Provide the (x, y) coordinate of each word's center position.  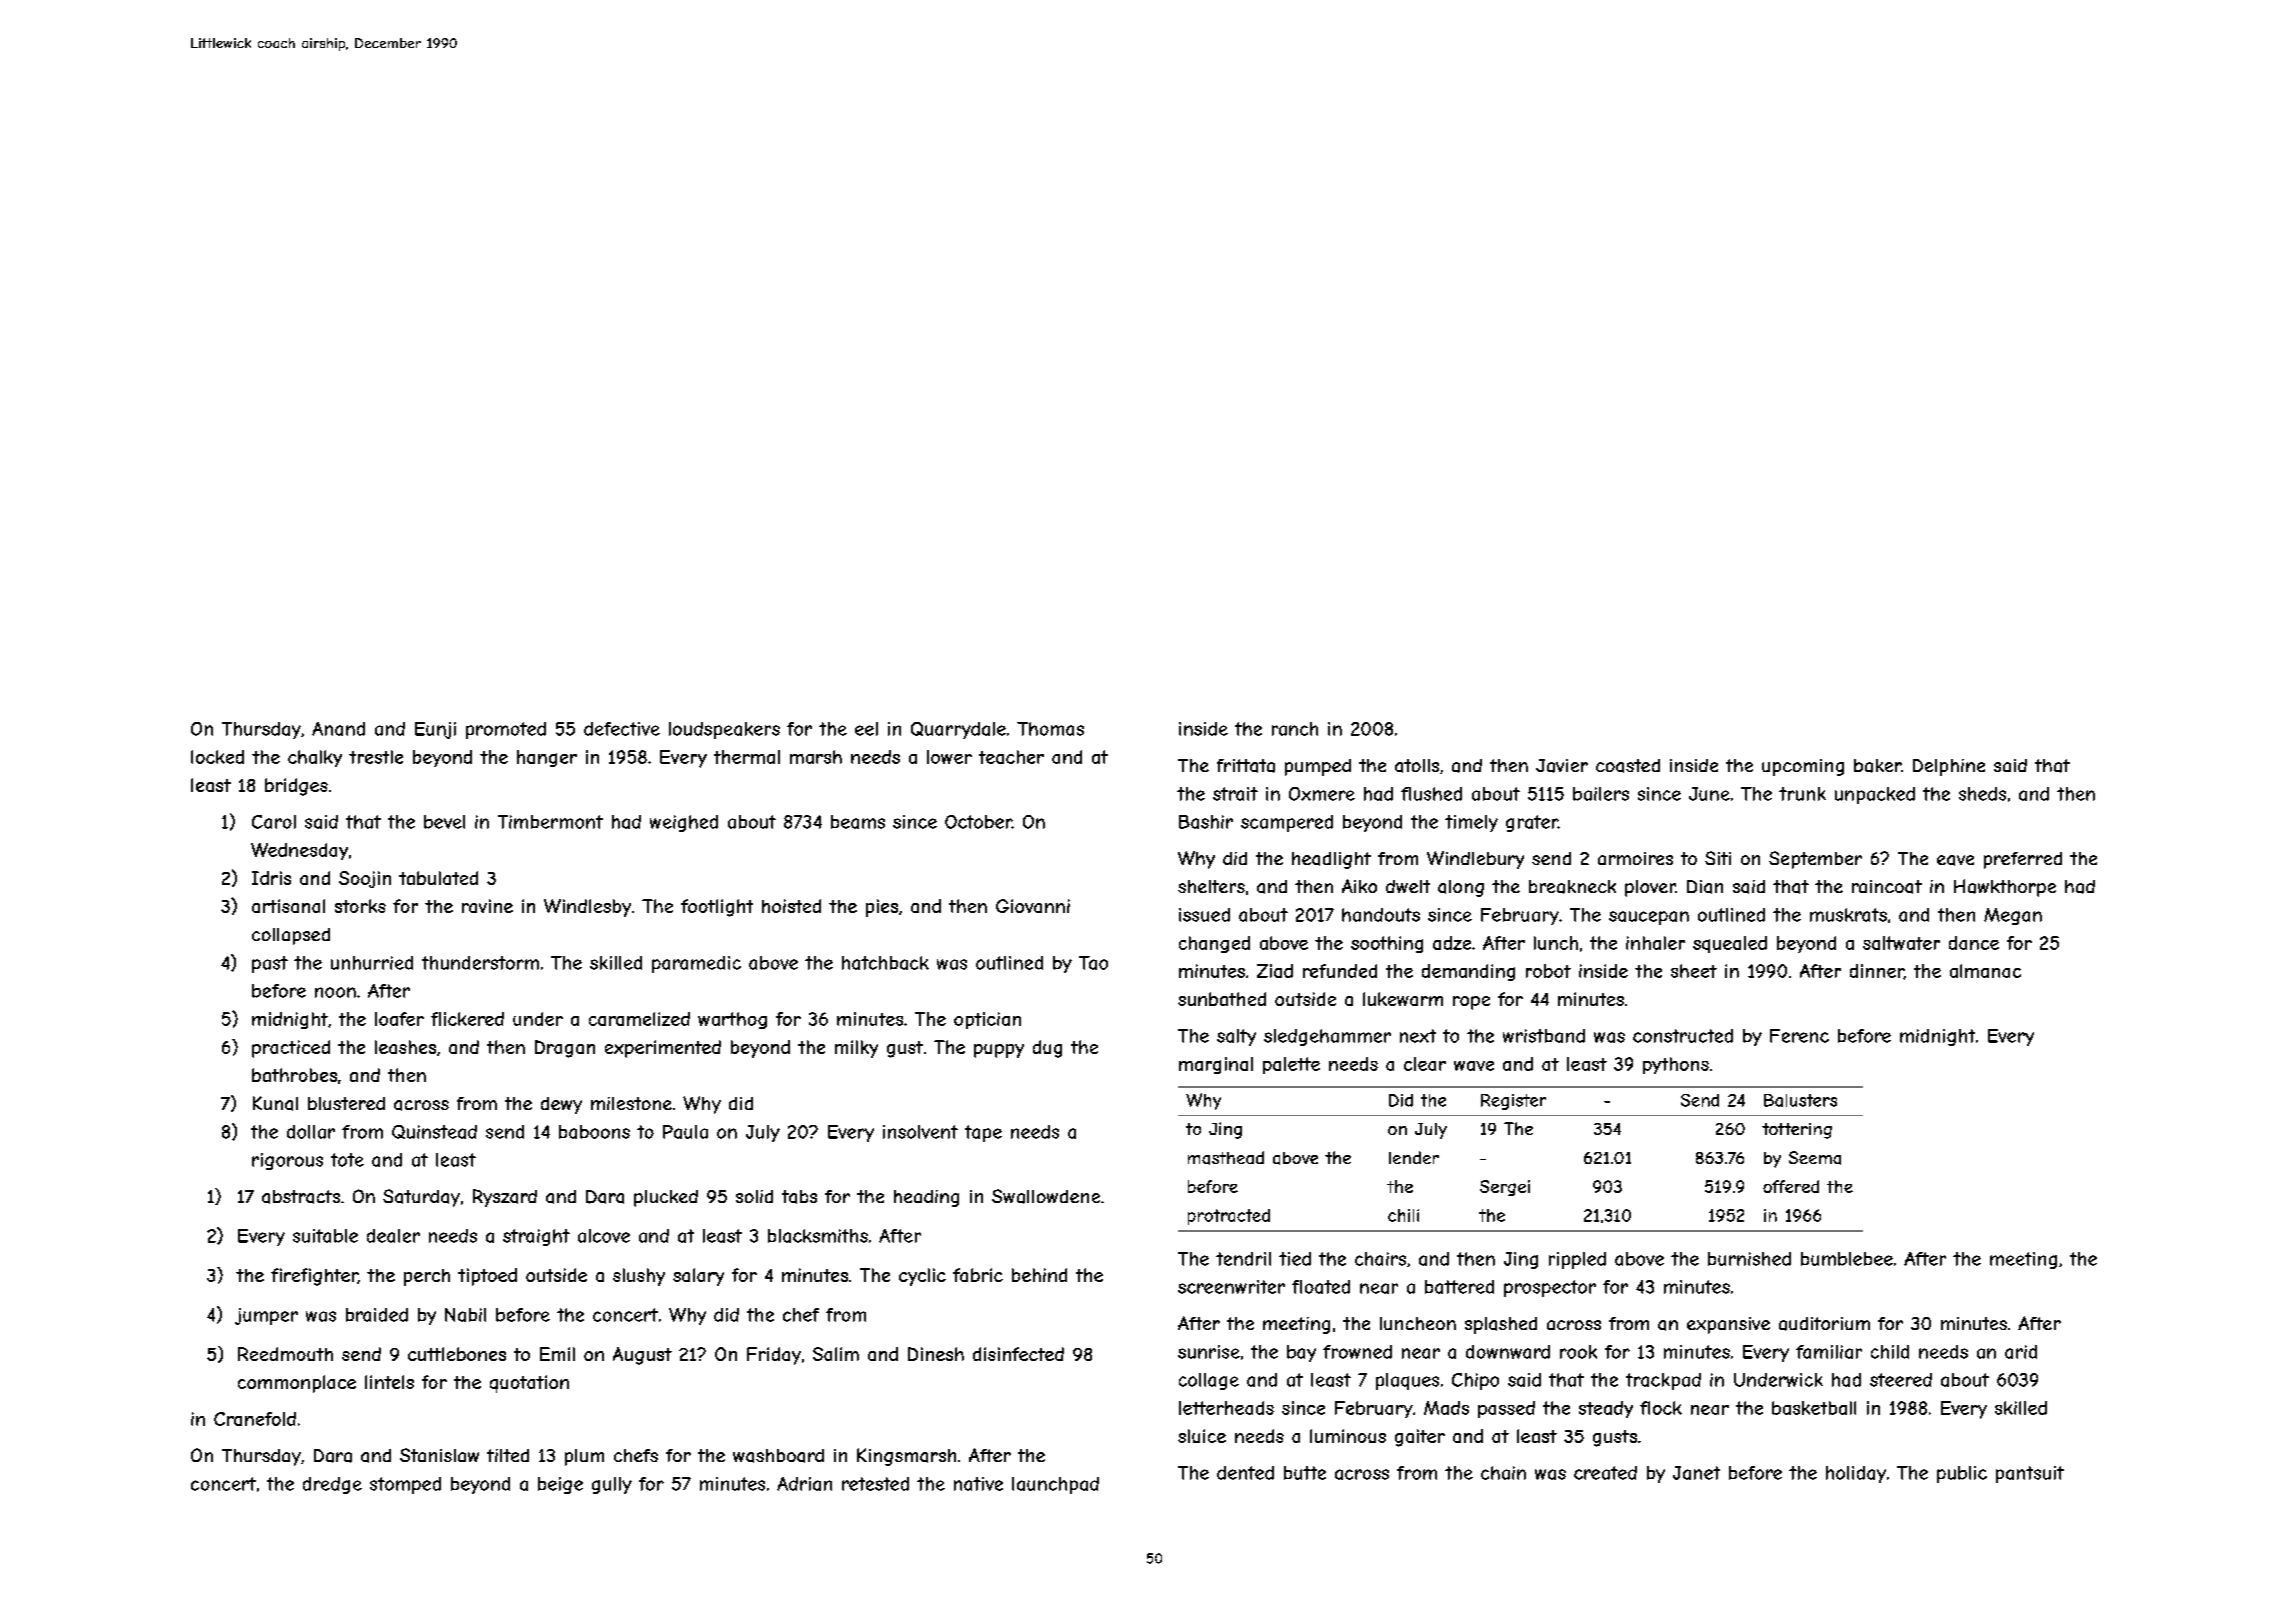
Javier (1562, 766)
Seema (1815, 1158)
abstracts (301, 1197)
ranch (1295, 729)
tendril (1243, 1259)
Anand (338, 729)
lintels (389, 1382)
